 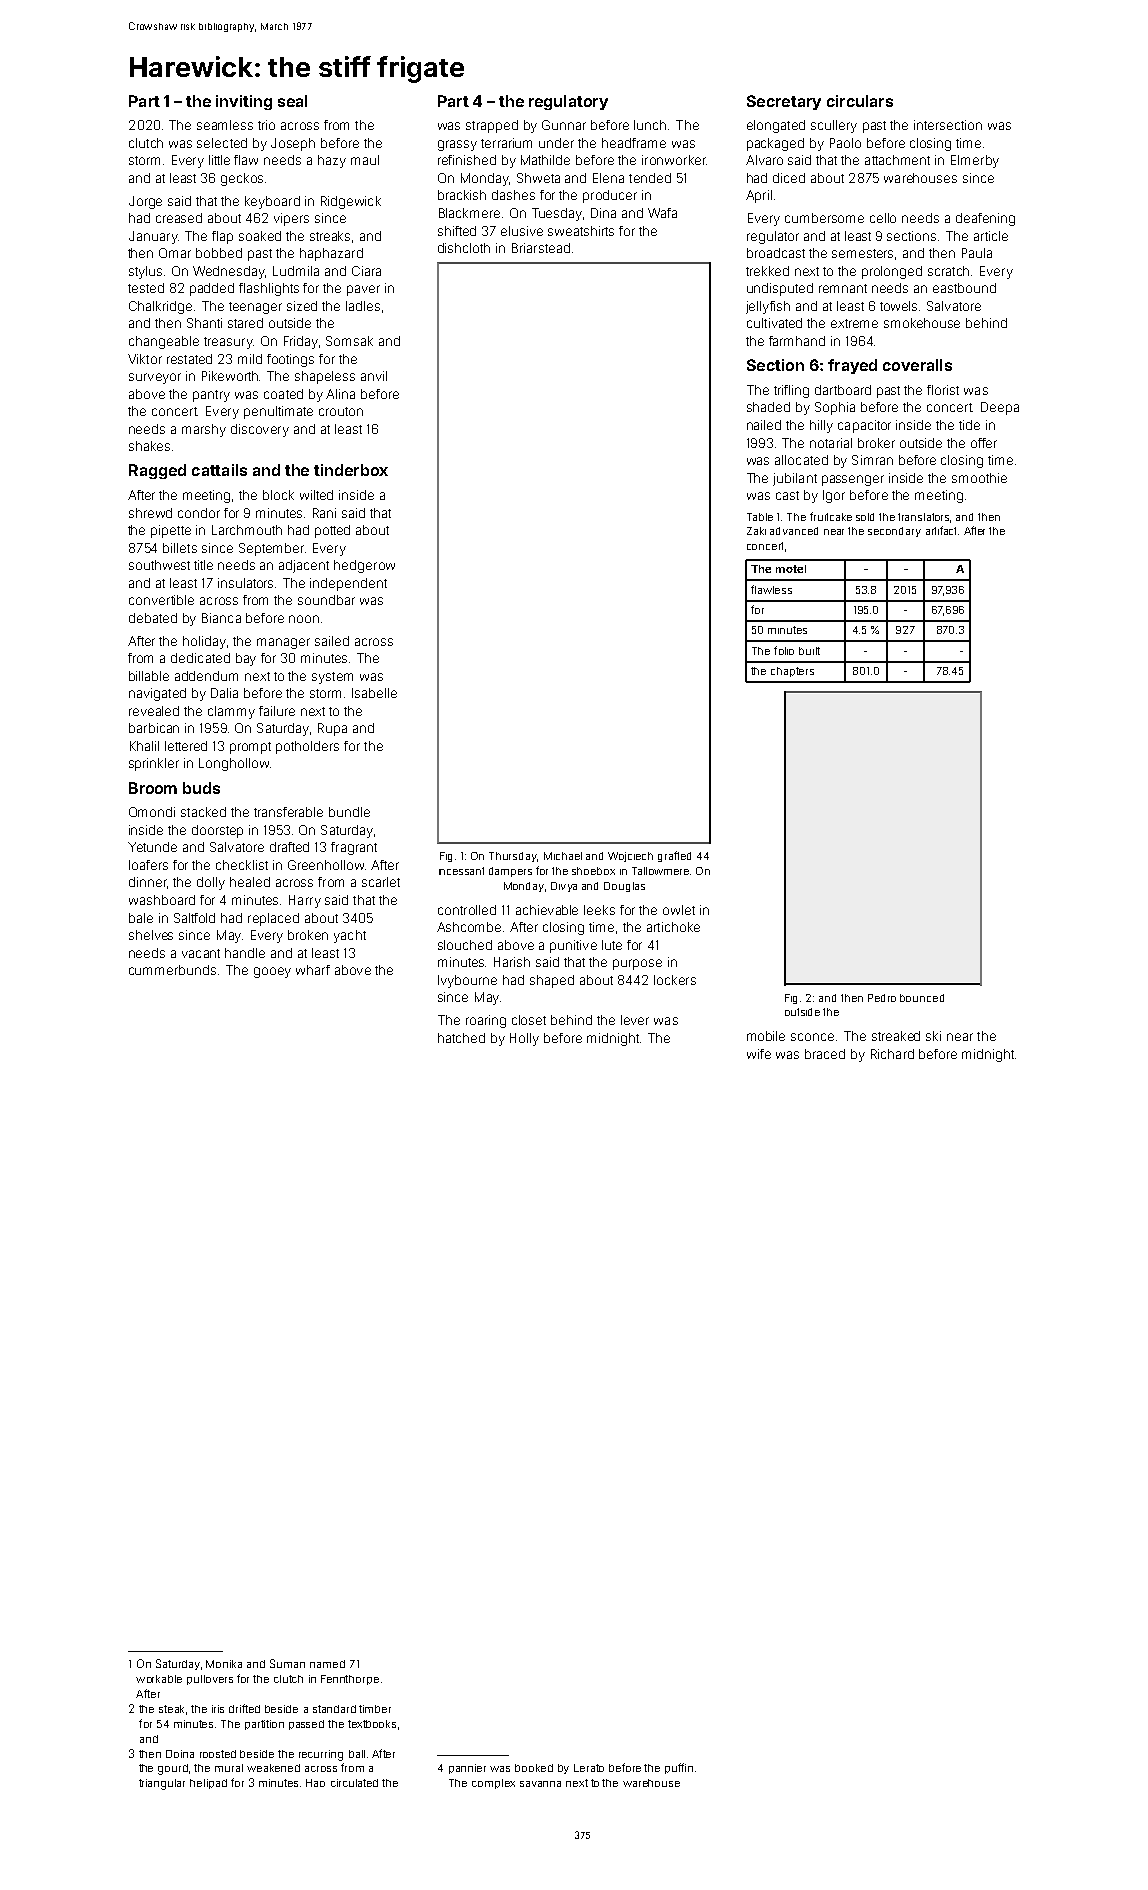 What do you see at coordinates (222, 237) in the page?
I see `flap` at bounding box center [222, 237].
